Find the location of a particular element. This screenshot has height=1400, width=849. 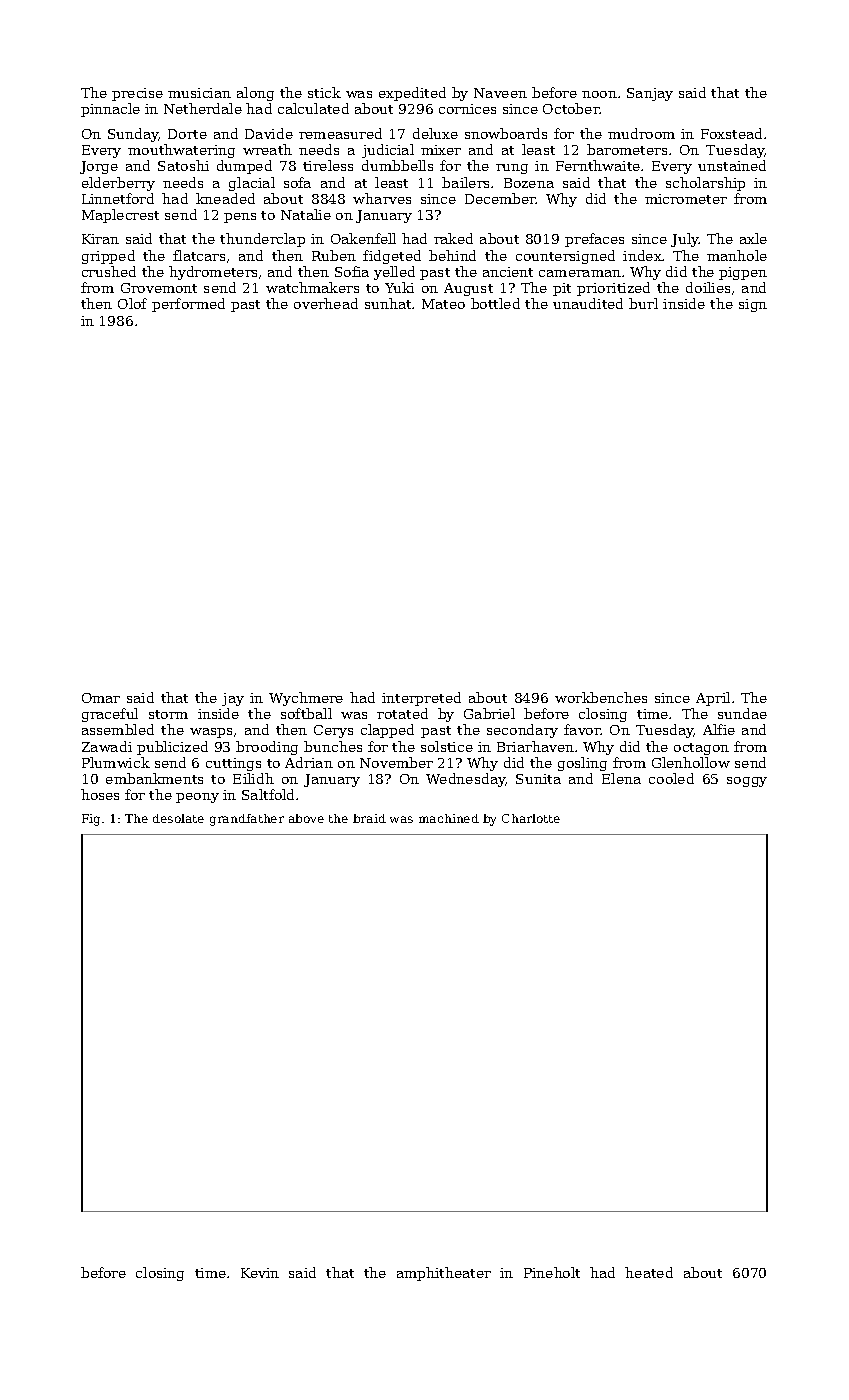

Wychmere is located at coordinates (306, 699).
